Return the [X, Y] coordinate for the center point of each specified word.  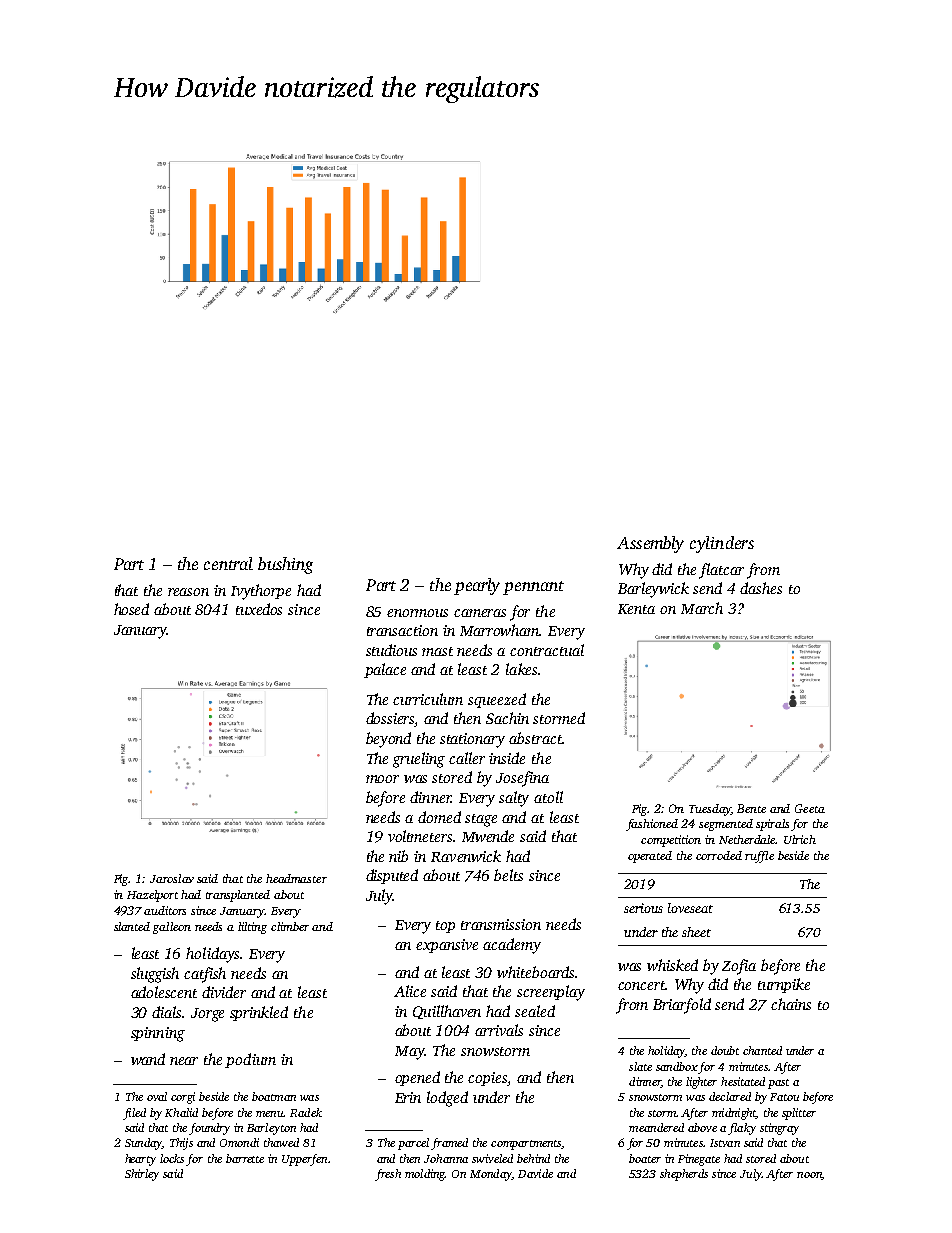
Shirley [142, 1175]
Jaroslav [172, 878]
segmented [726, 825]
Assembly [650, 544]
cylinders [722, 544]
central [228, 563]
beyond [388, 740]
